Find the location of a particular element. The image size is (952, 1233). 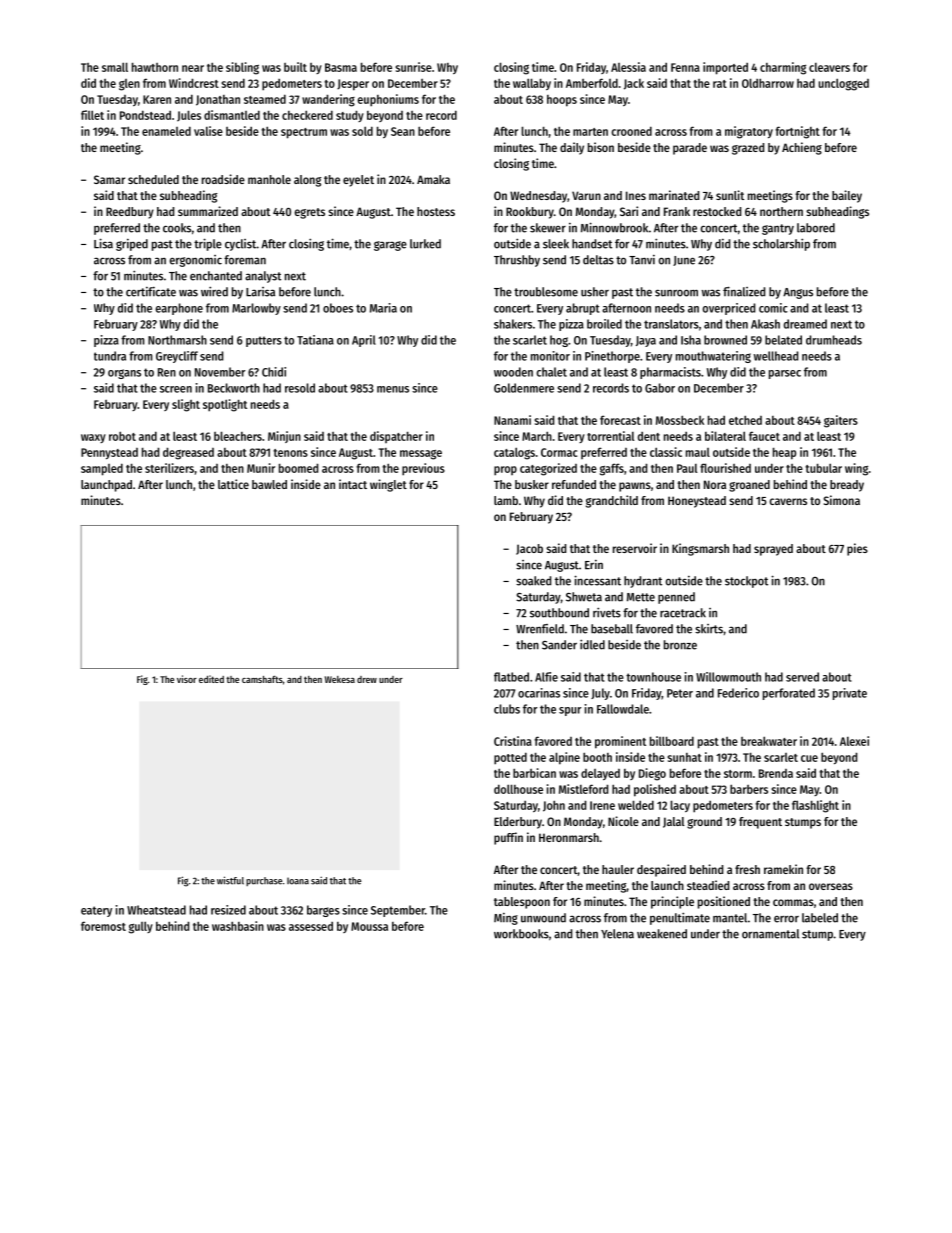

etched is located at coordinates (745, 420).
